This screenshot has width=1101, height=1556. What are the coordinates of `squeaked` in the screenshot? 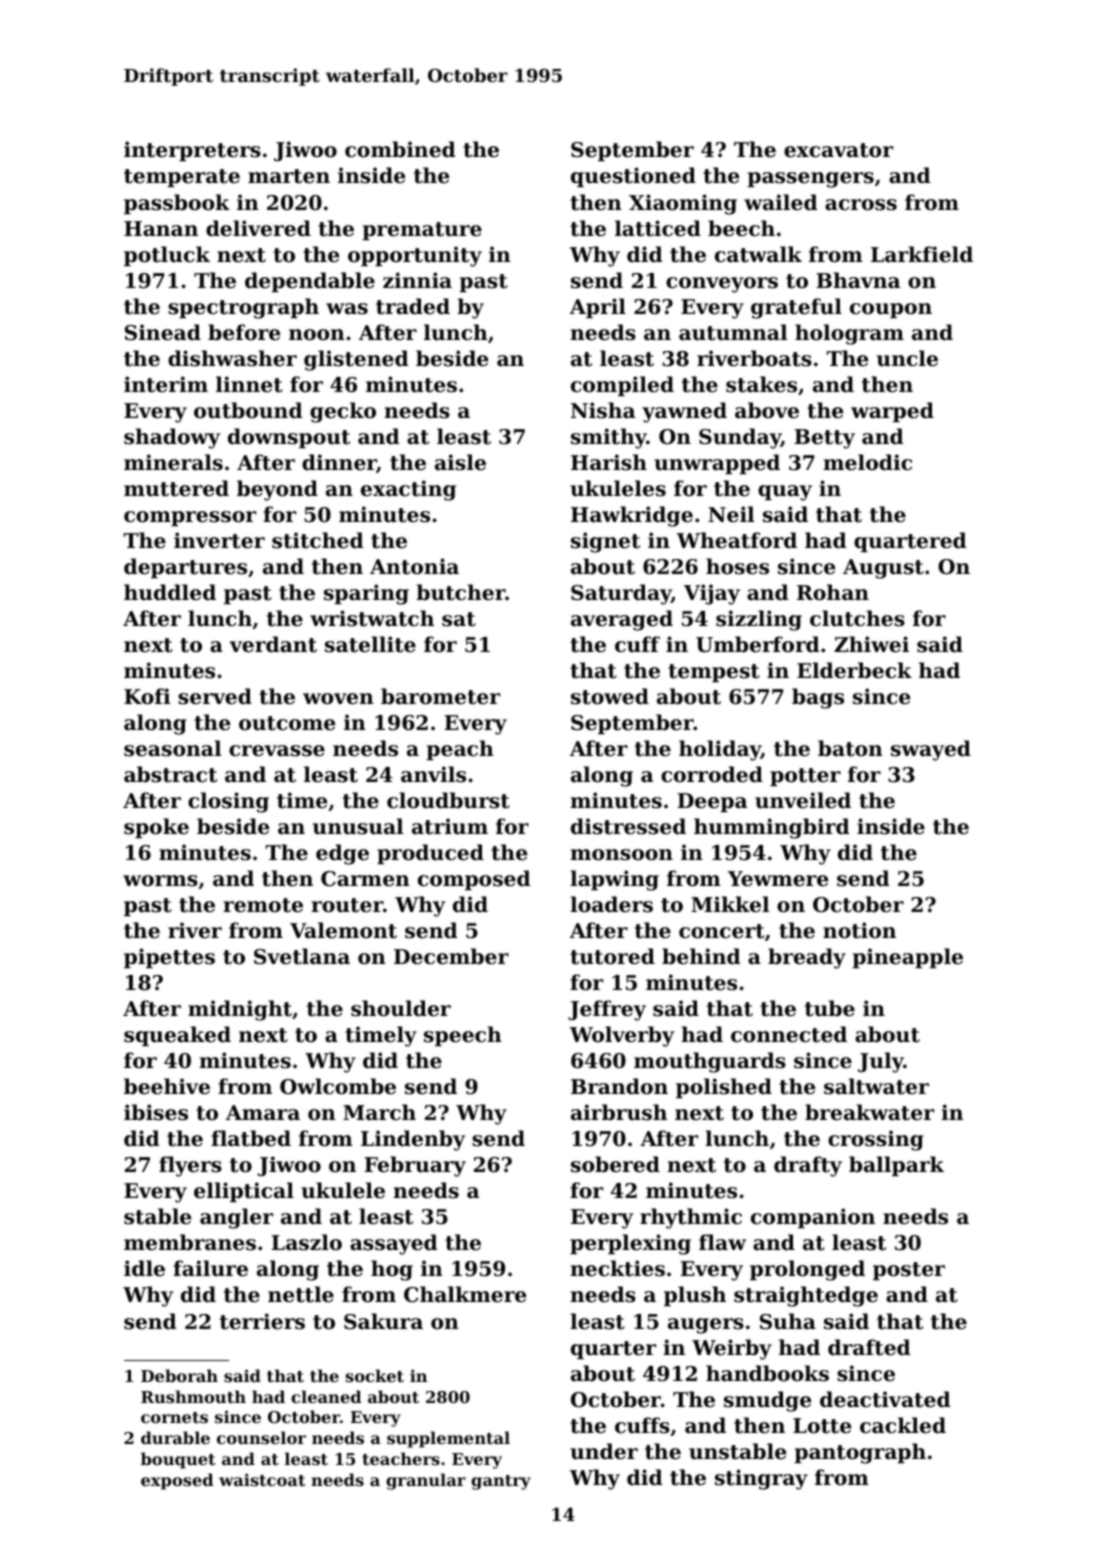 It's located at (177, 1036).
